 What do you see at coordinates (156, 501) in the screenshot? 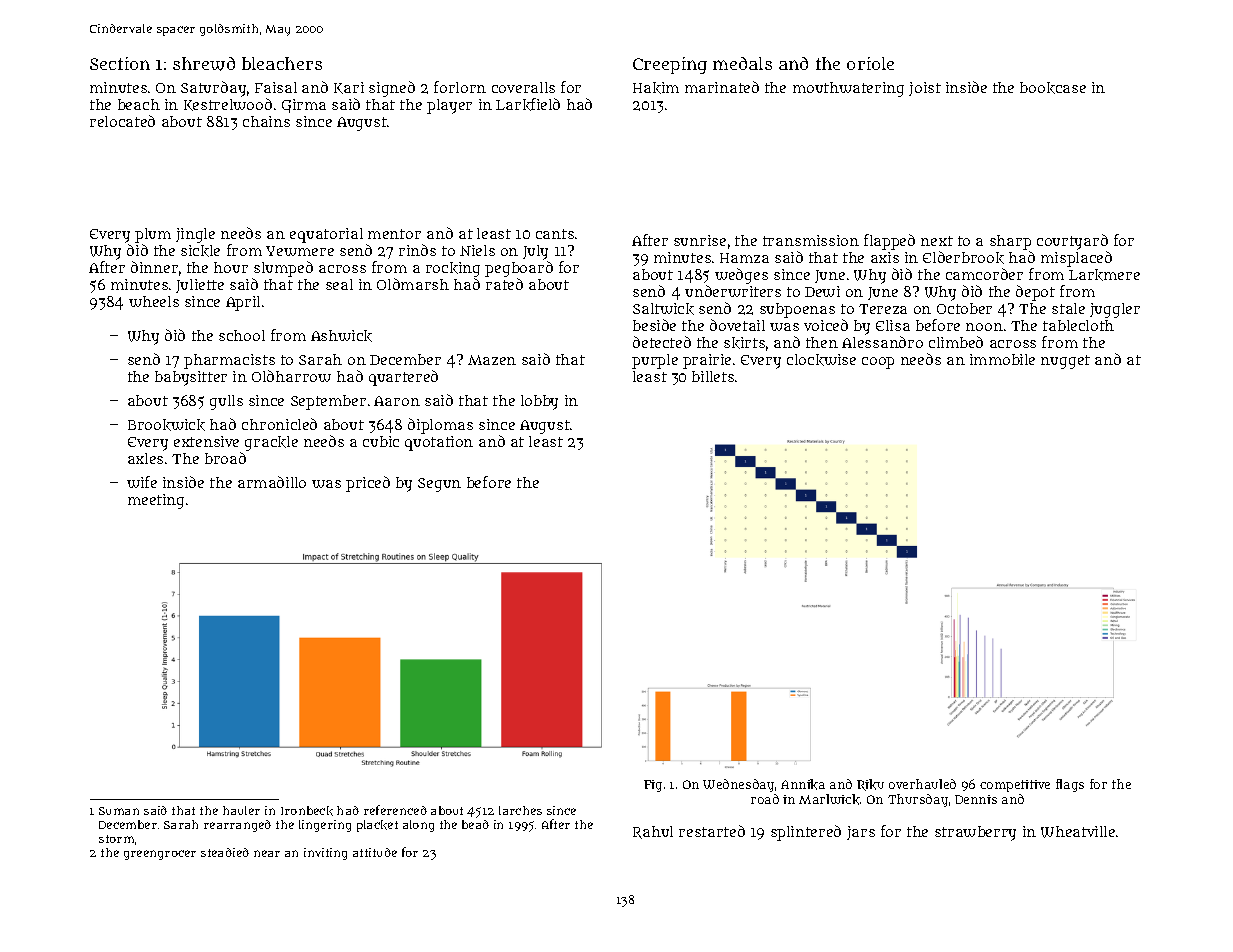
I see `meeting` at bounding box center [156, 501].
